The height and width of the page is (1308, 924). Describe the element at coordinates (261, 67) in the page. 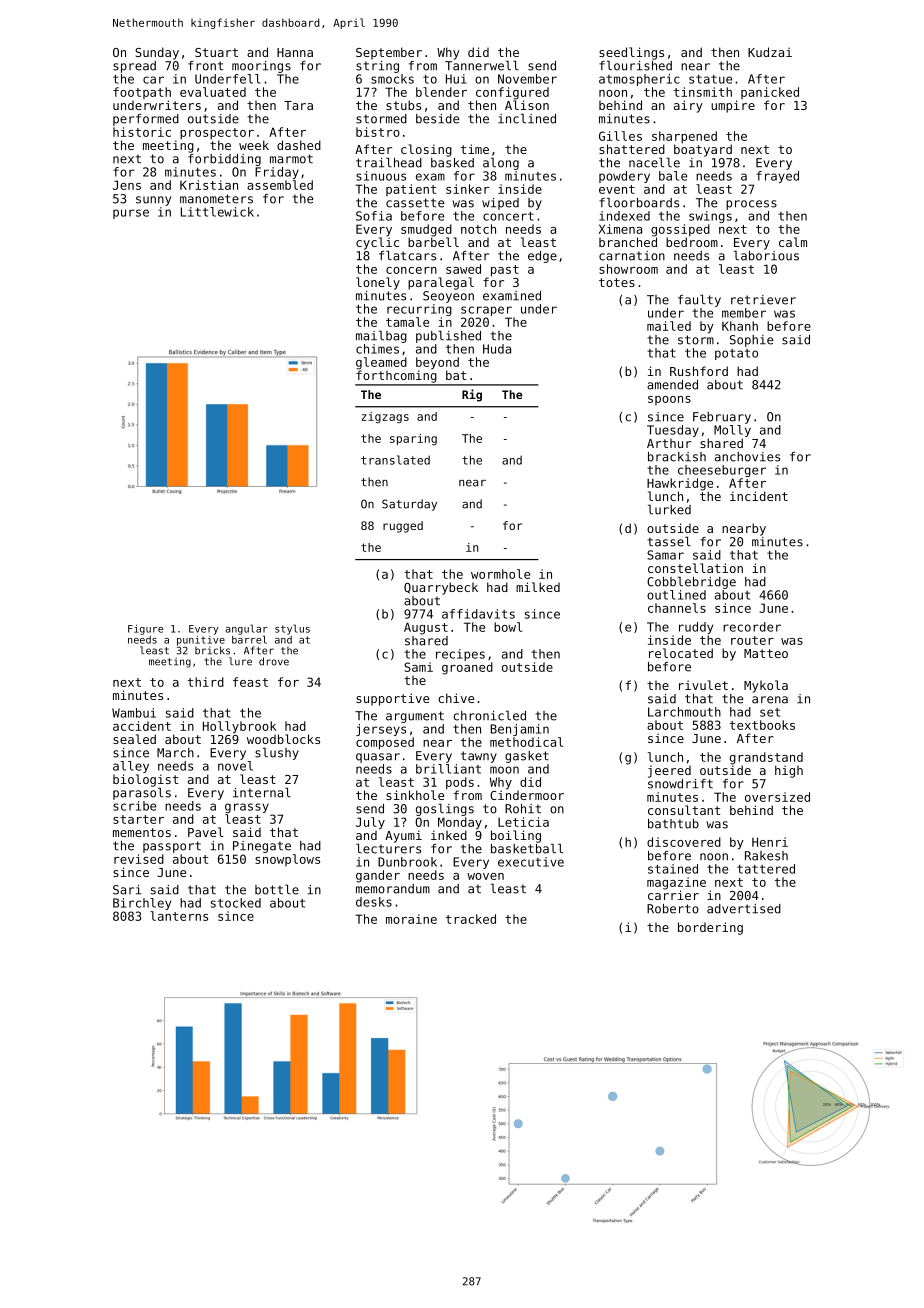

I see `moorings` at that location.
